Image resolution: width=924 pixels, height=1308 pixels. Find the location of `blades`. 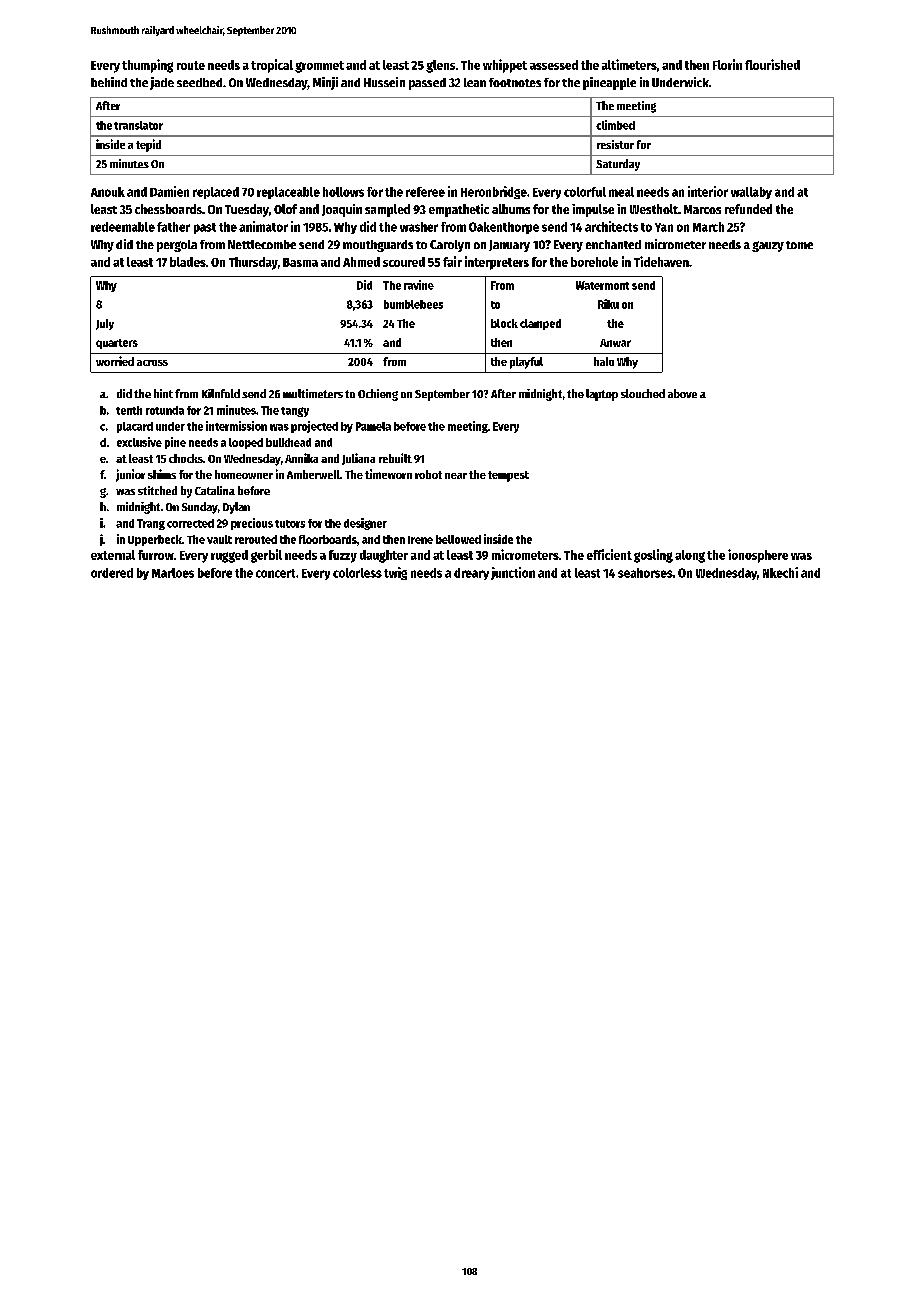

blades is located at coordinates (188, 262).
